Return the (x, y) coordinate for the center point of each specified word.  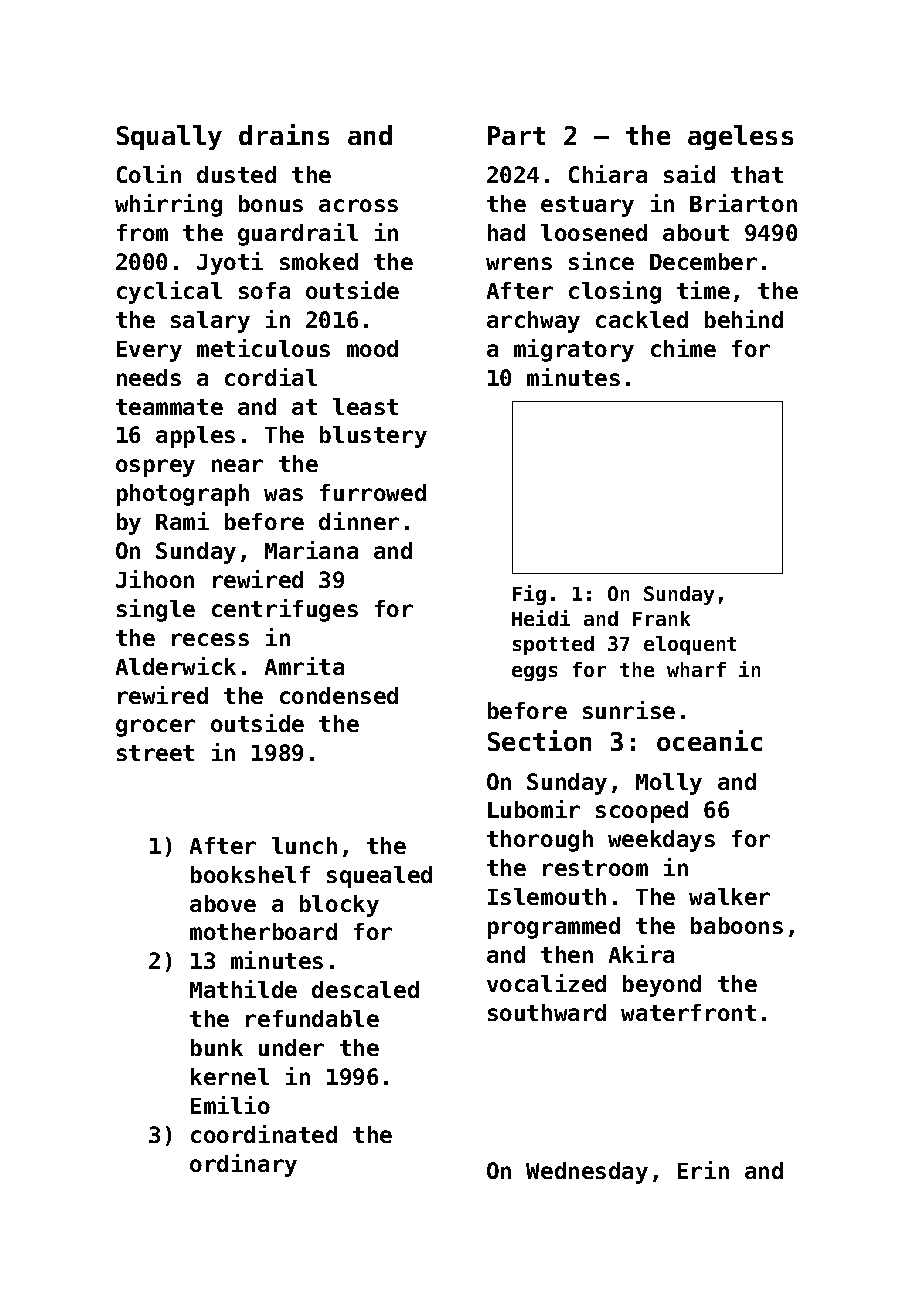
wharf (696, 669)
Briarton (743, 203)
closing (615, 292)
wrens (519, 263)
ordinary (243, 1165)
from (142, 232)
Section (539, 740)
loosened (594, 232)
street (155, 753)
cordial (271, 377)
